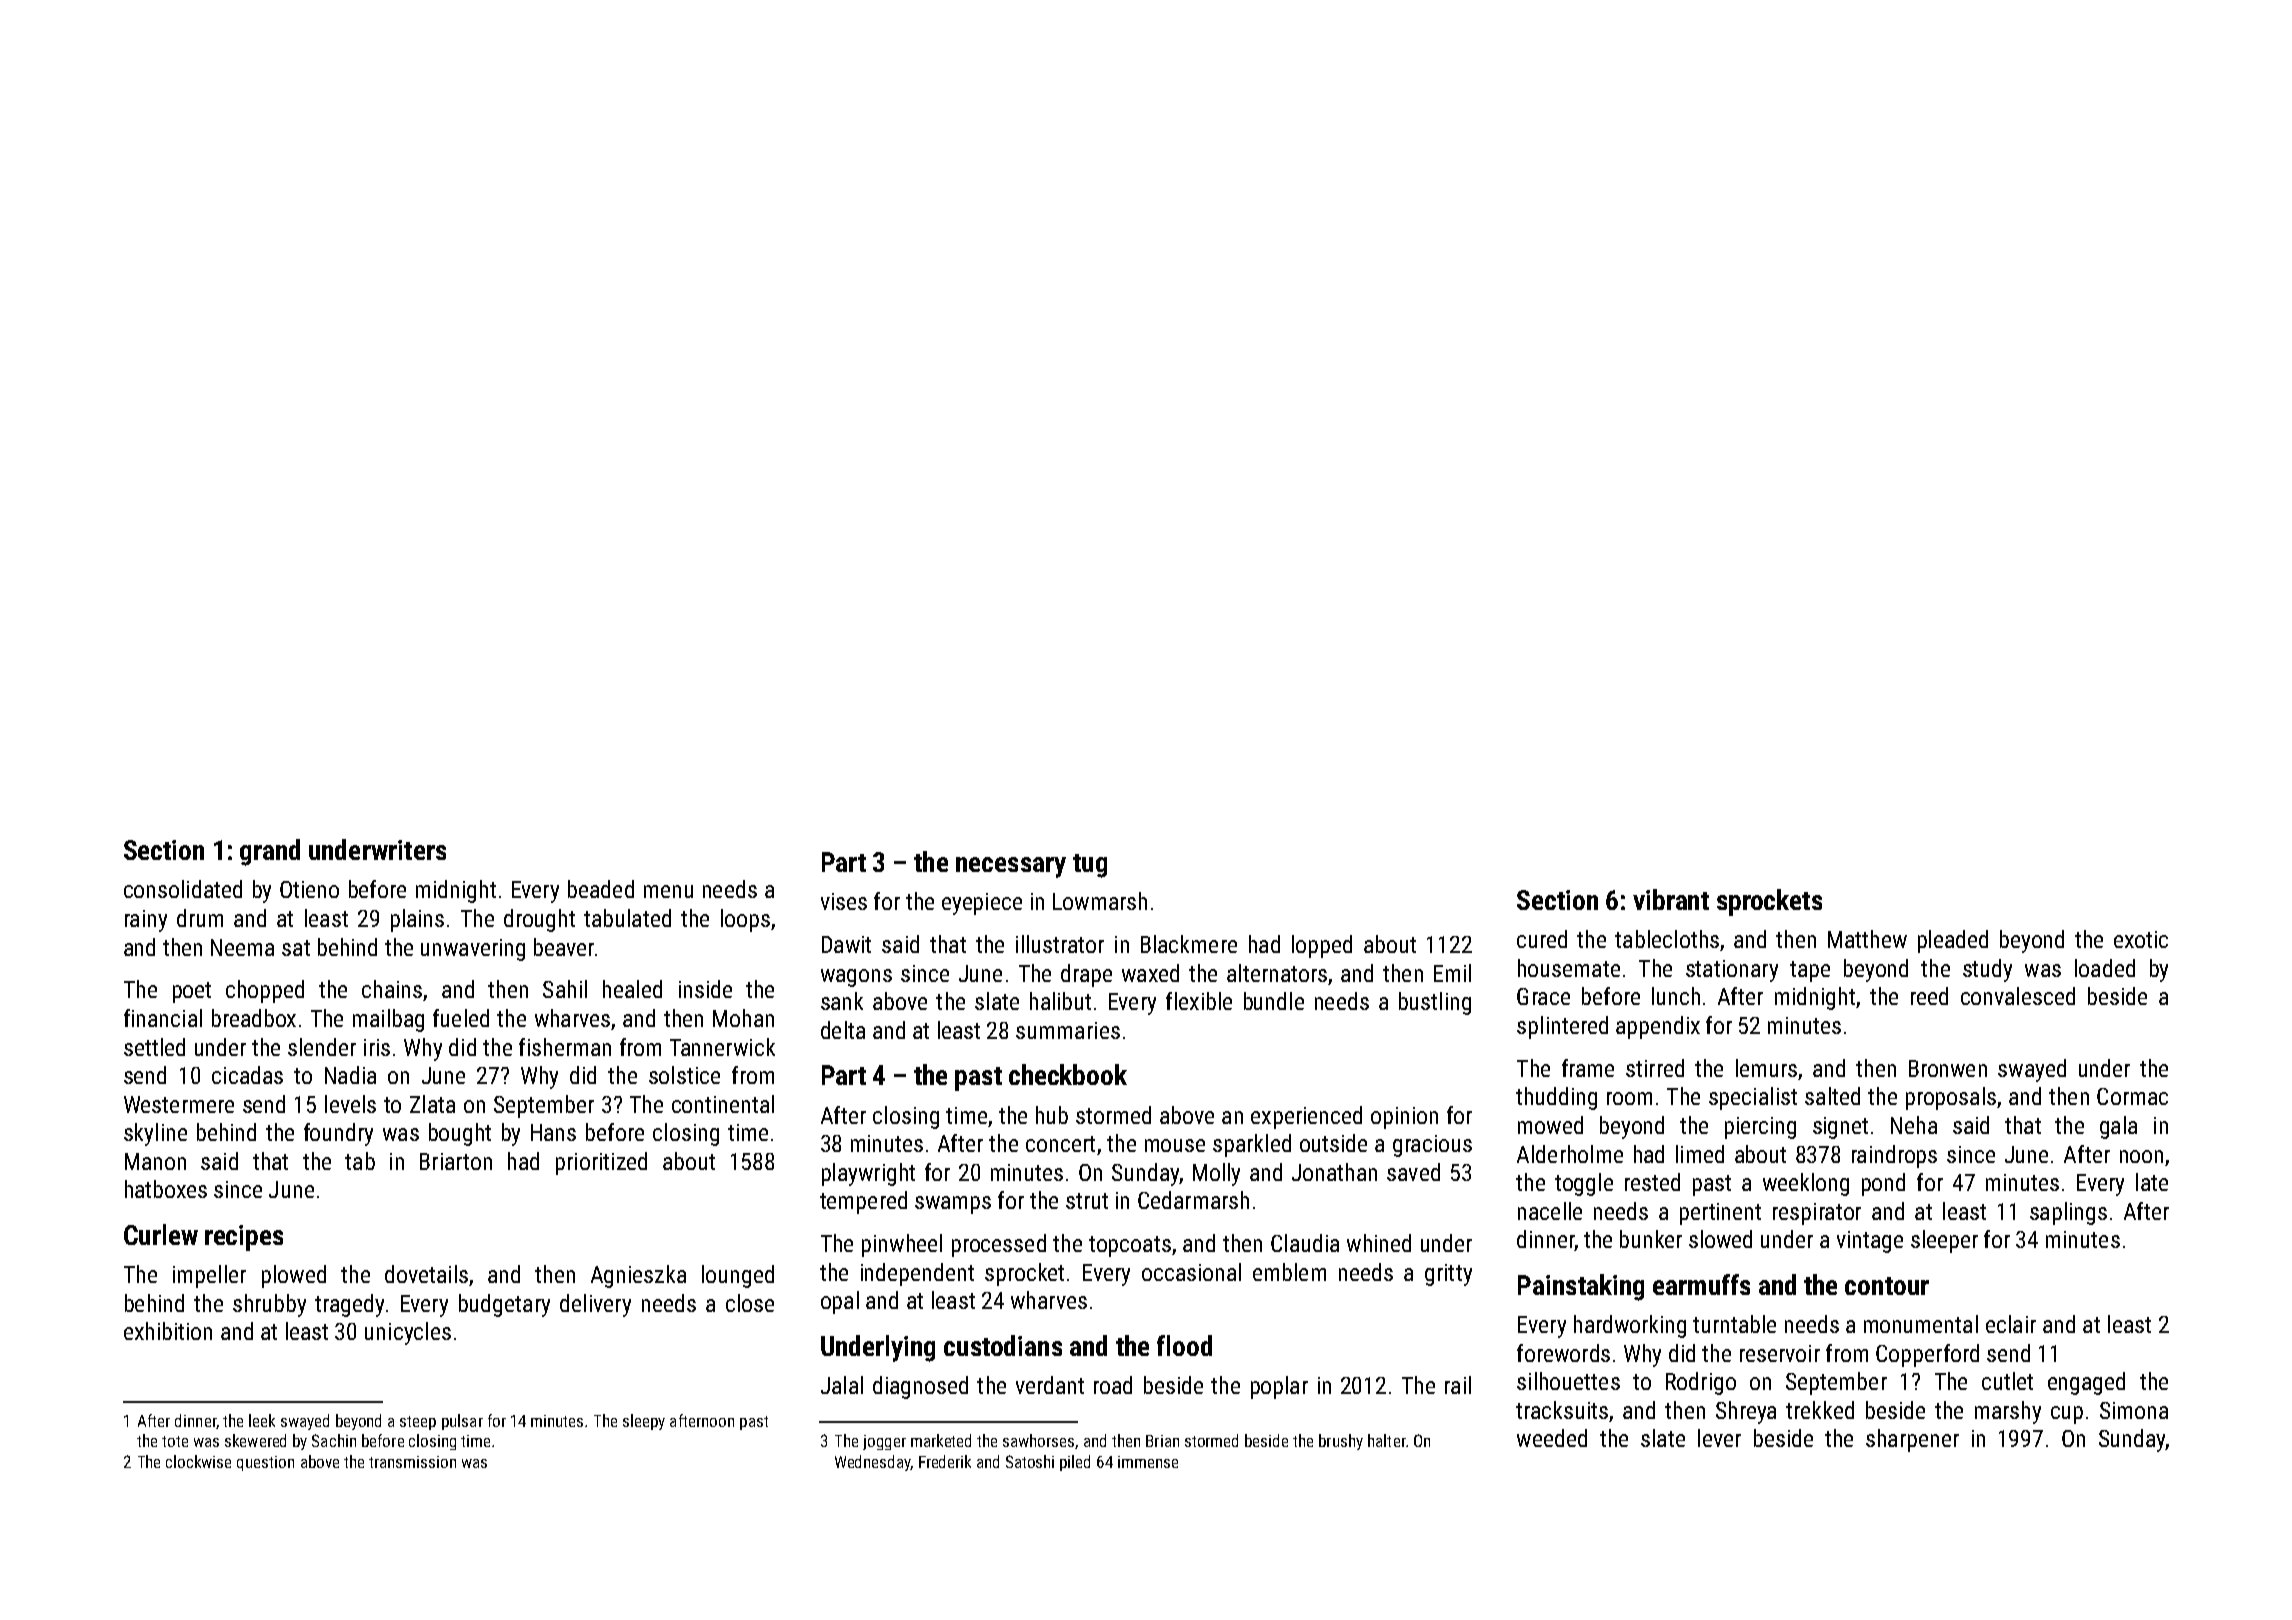  I want to click on checkbook, so click(1068, 1074).
